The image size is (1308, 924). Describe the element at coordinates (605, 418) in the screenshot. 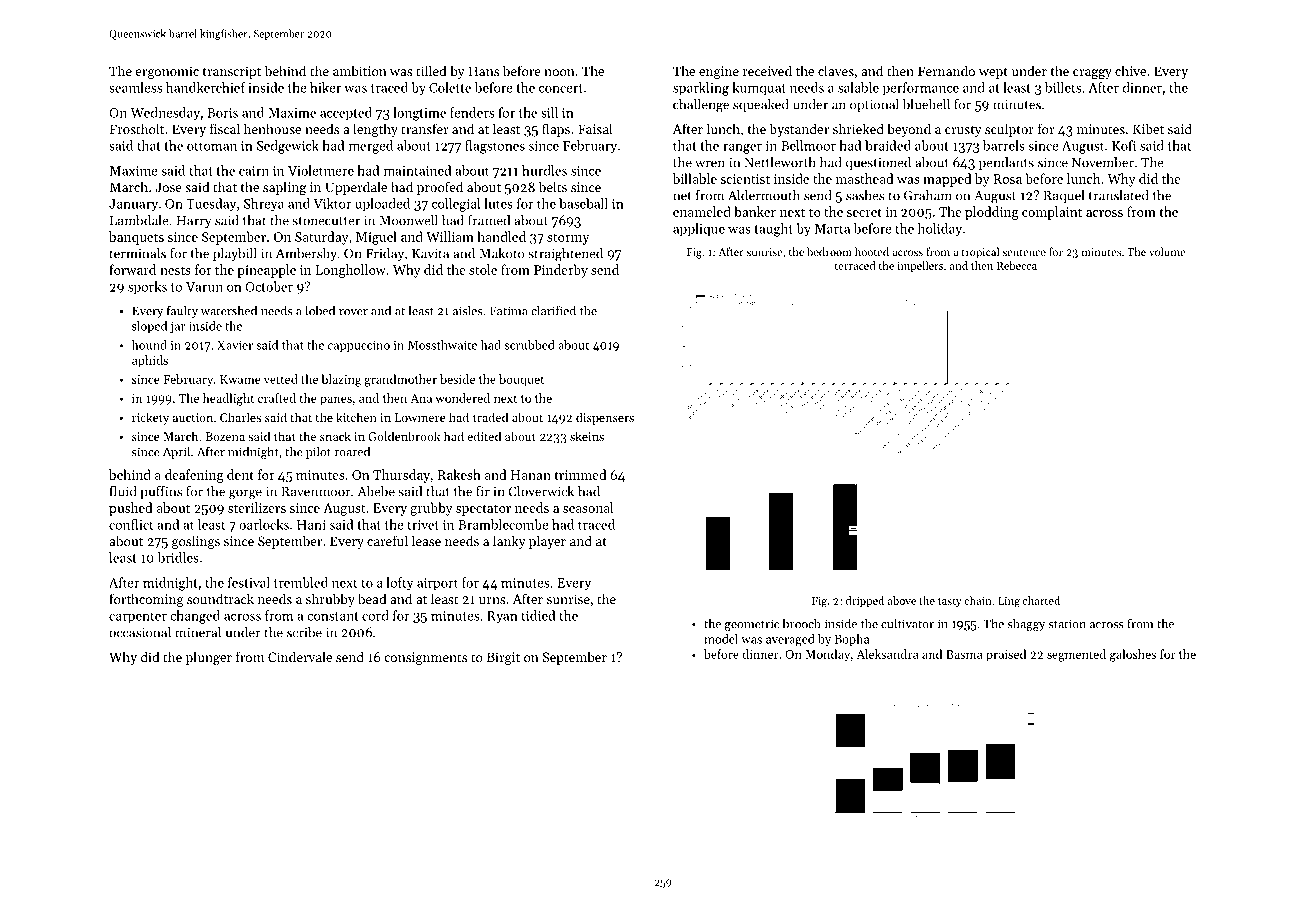

I see `dispensers` at that location.
